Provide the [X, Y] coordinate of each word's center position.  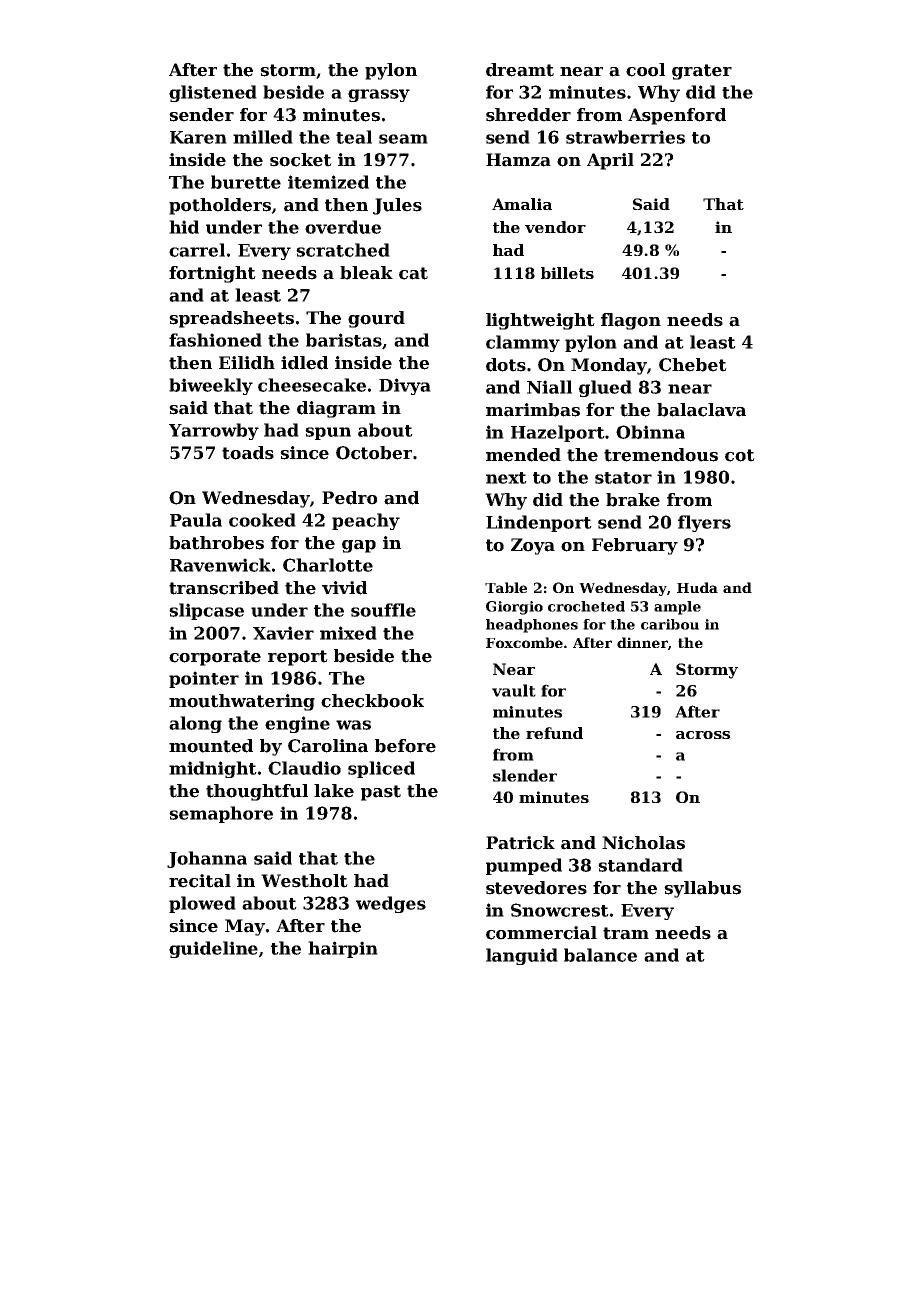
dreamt [520, 70]
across [703, 735]
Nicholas [643, 843]
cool [645, 70]
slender [525, 775]
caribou [670, 624]
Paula [196, 520]
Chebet [693, 365]
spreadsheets [231, 319]
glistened [213, 93]
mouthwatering [242, 702]
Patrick [520, 843]
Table [506, 587]
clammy [523, 343]
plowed [202, 904]
